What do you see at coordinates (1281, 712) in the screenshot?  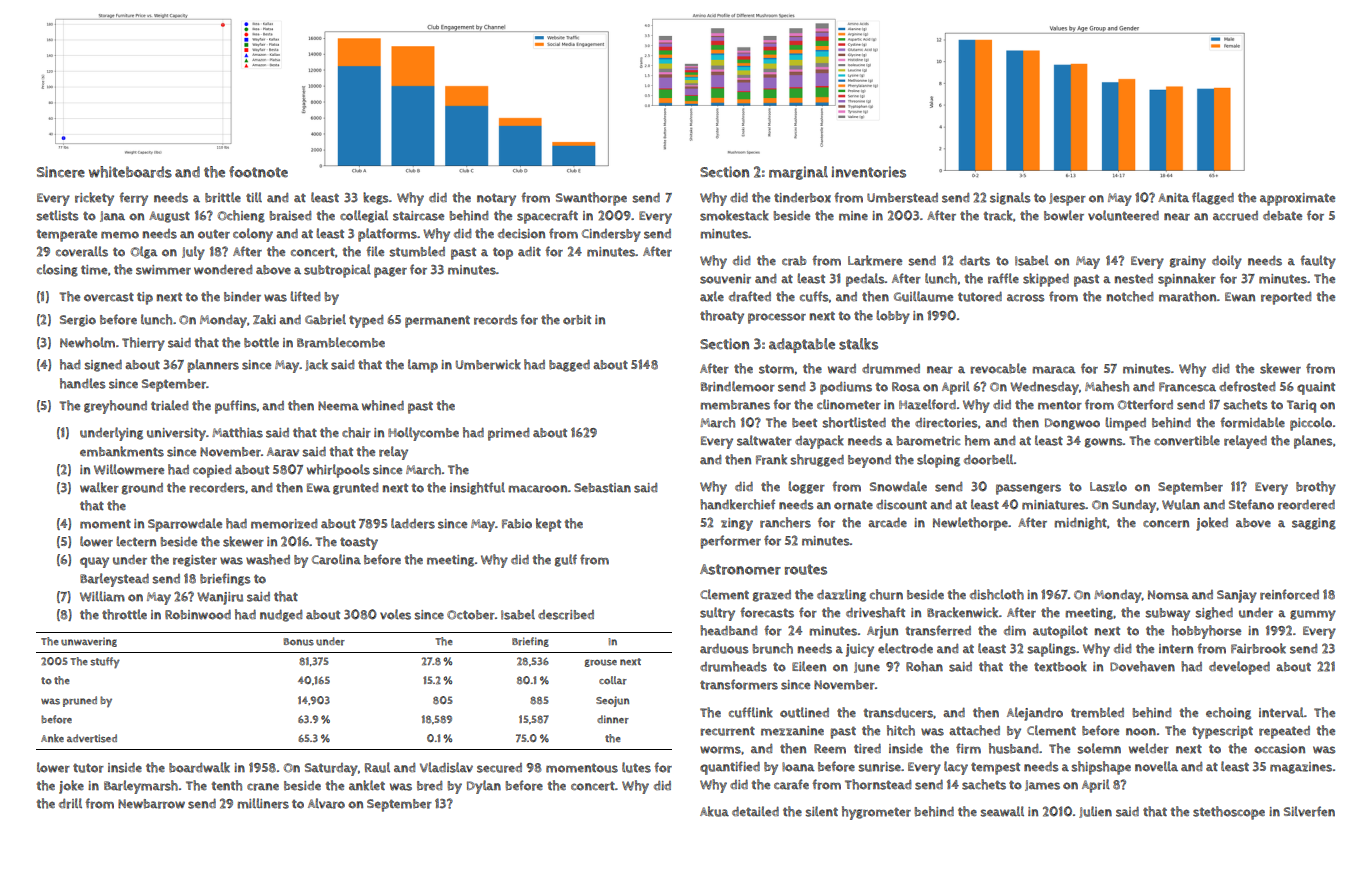 I see `interval` at bounding box center [1281, 712].
